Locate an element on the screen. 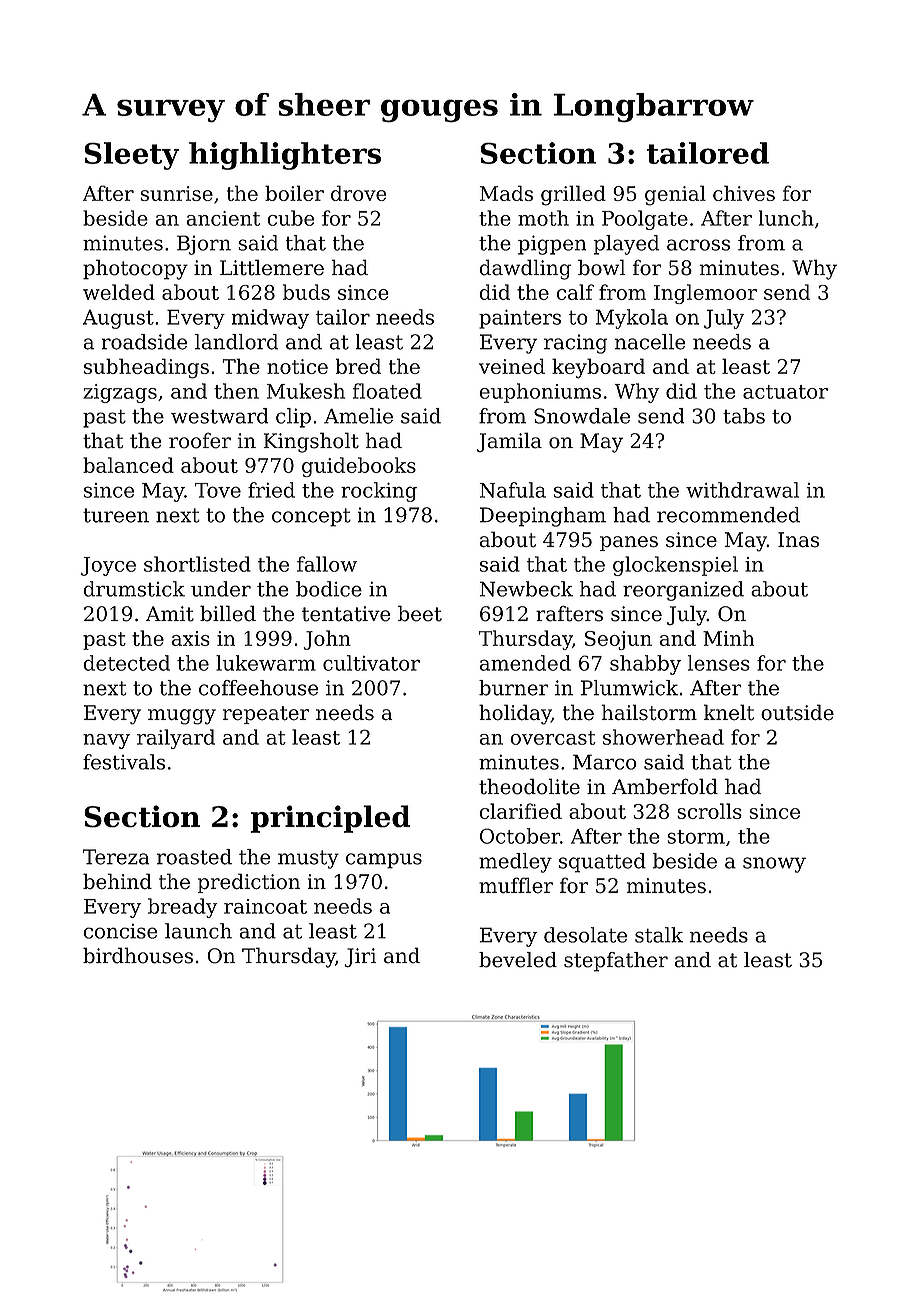 The image size is (924, 1314). subheadings is located at coordinates (146, 368).
